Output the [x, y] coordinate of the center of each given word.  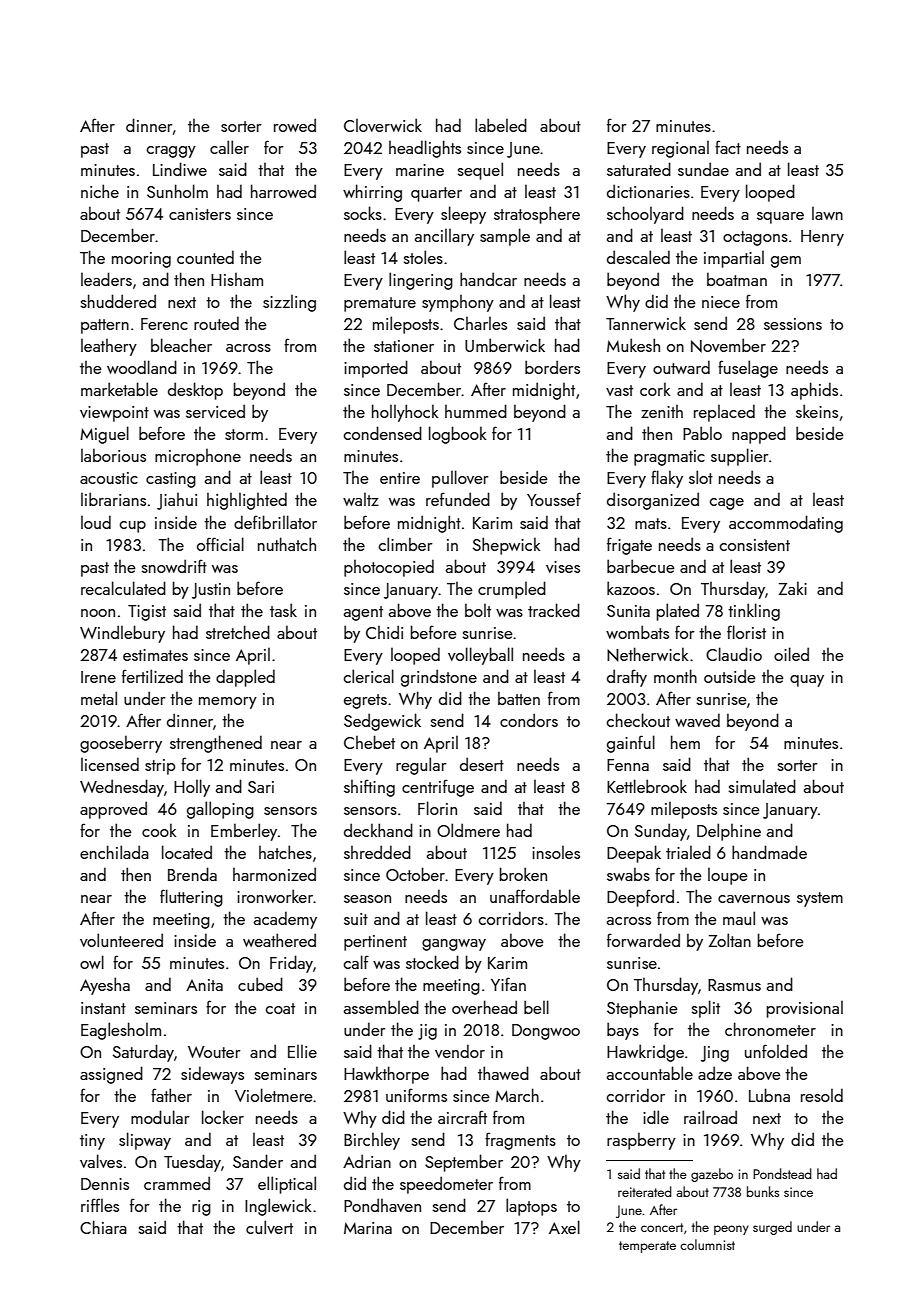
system [820, 899]
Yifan [508, 984]
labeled [501, 125]
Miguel [104, 435]
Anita [204, 985]
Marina [368, 1228]
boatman [737, 279]
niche [100, 191]
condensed [383, 433]
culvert [269, 1227]
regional [680, 149]
